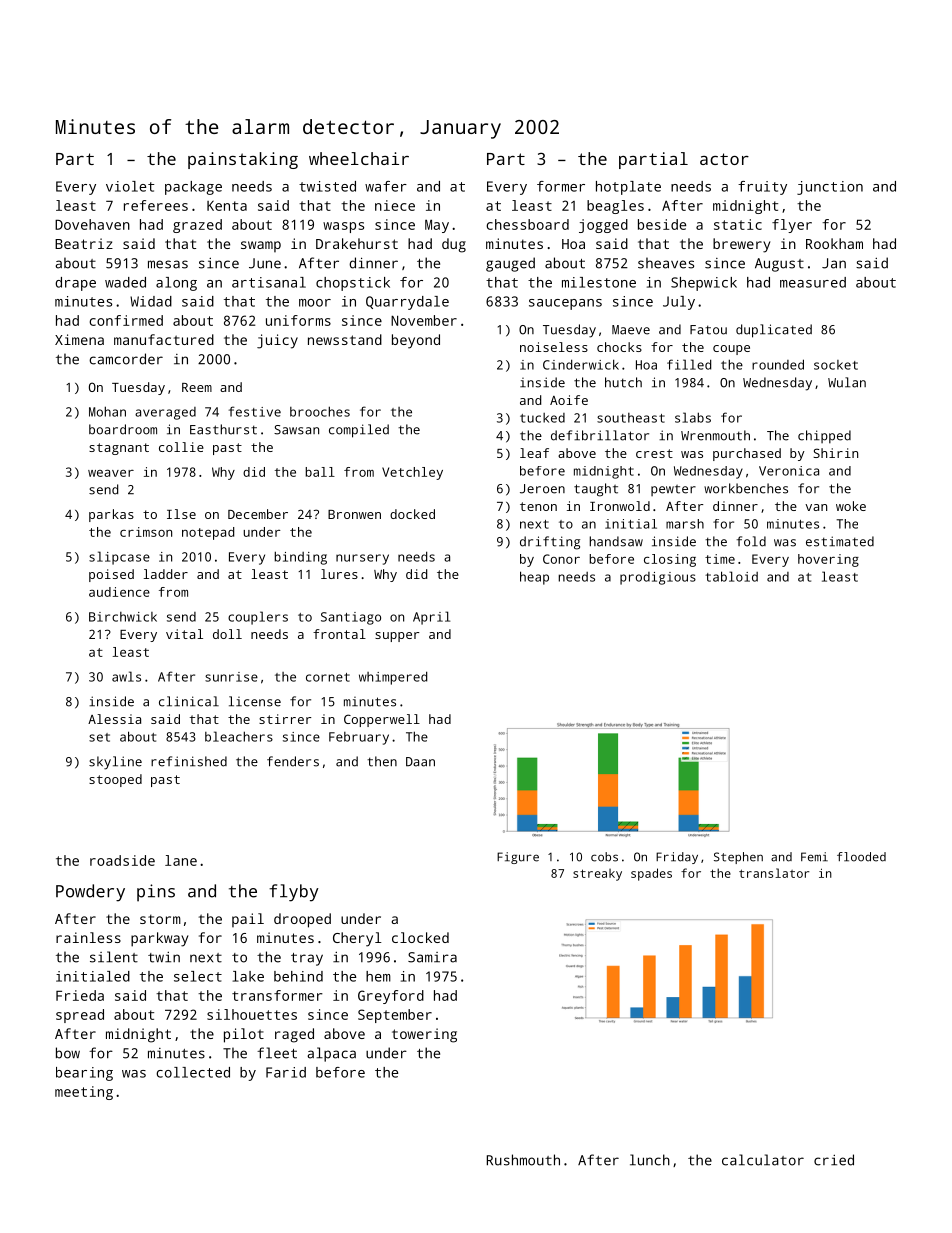  Describe the element at coordinates (315, 303) in the page. I see `moor` at that location.
